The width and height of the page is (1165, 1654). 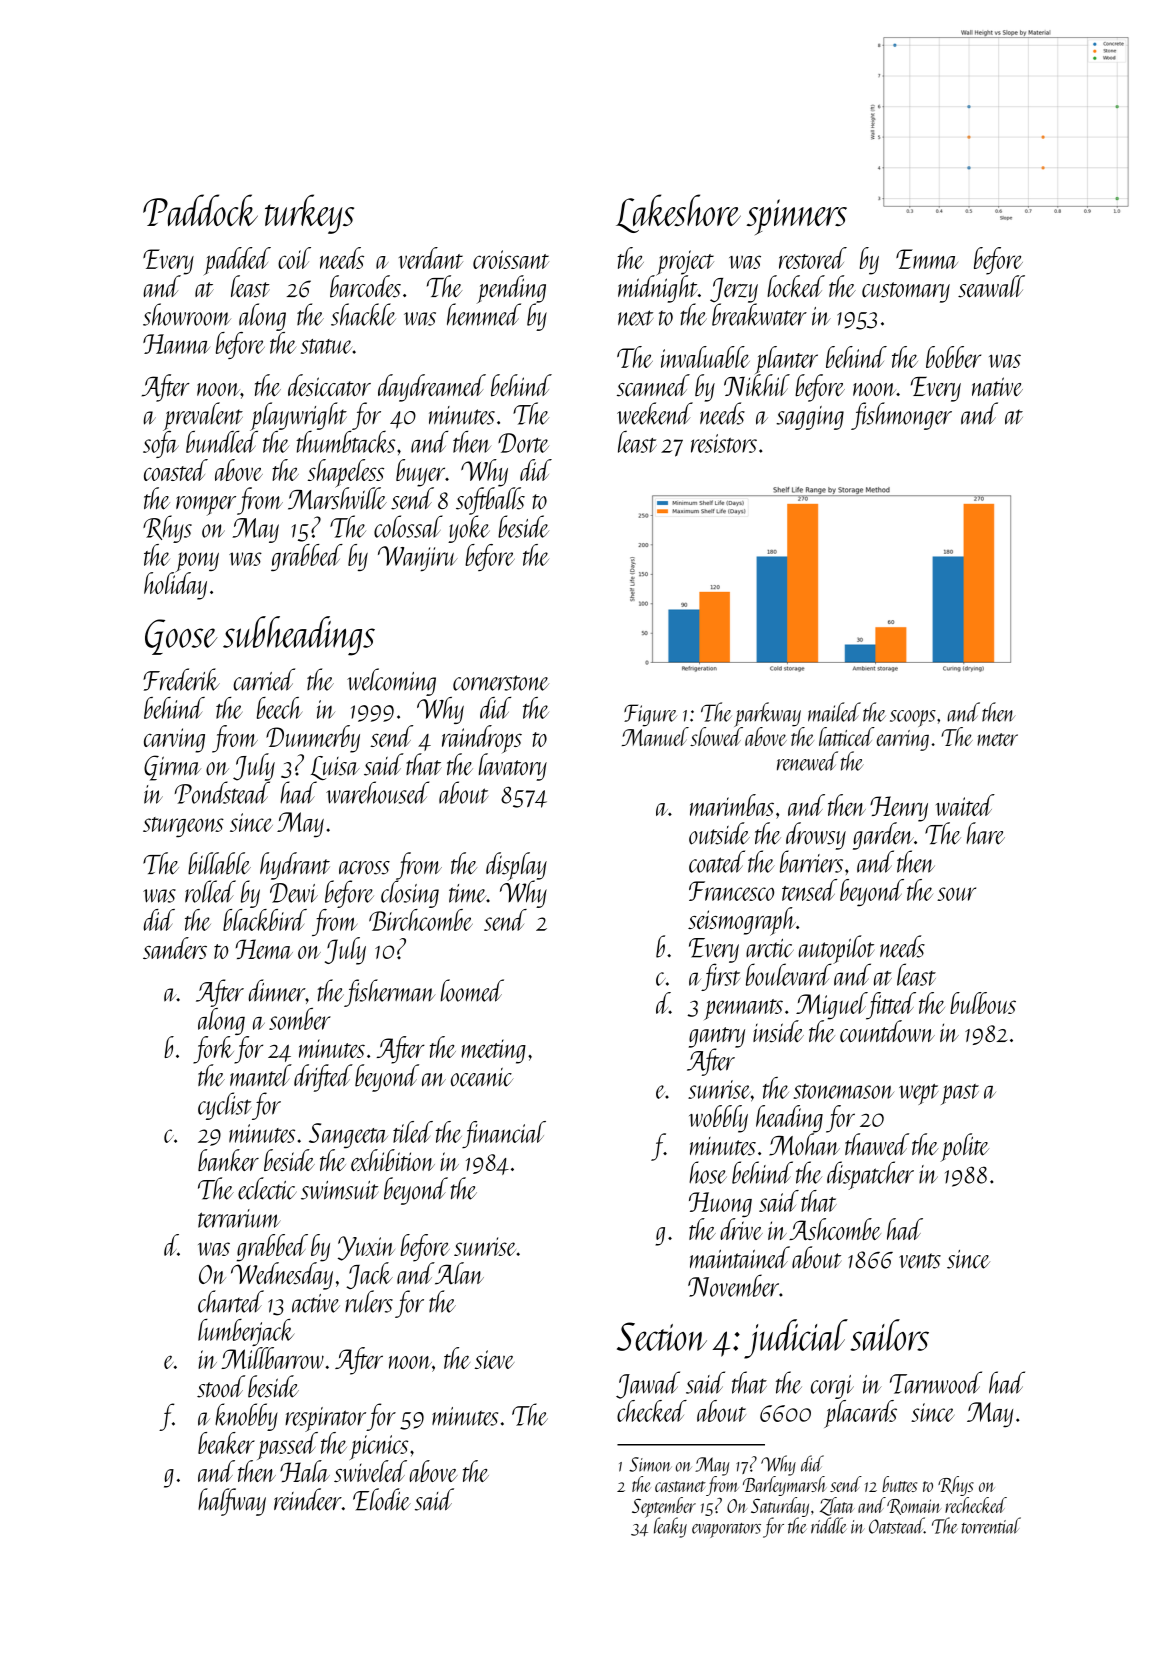 I want to click on polite, so click(x=964, y=1147).
